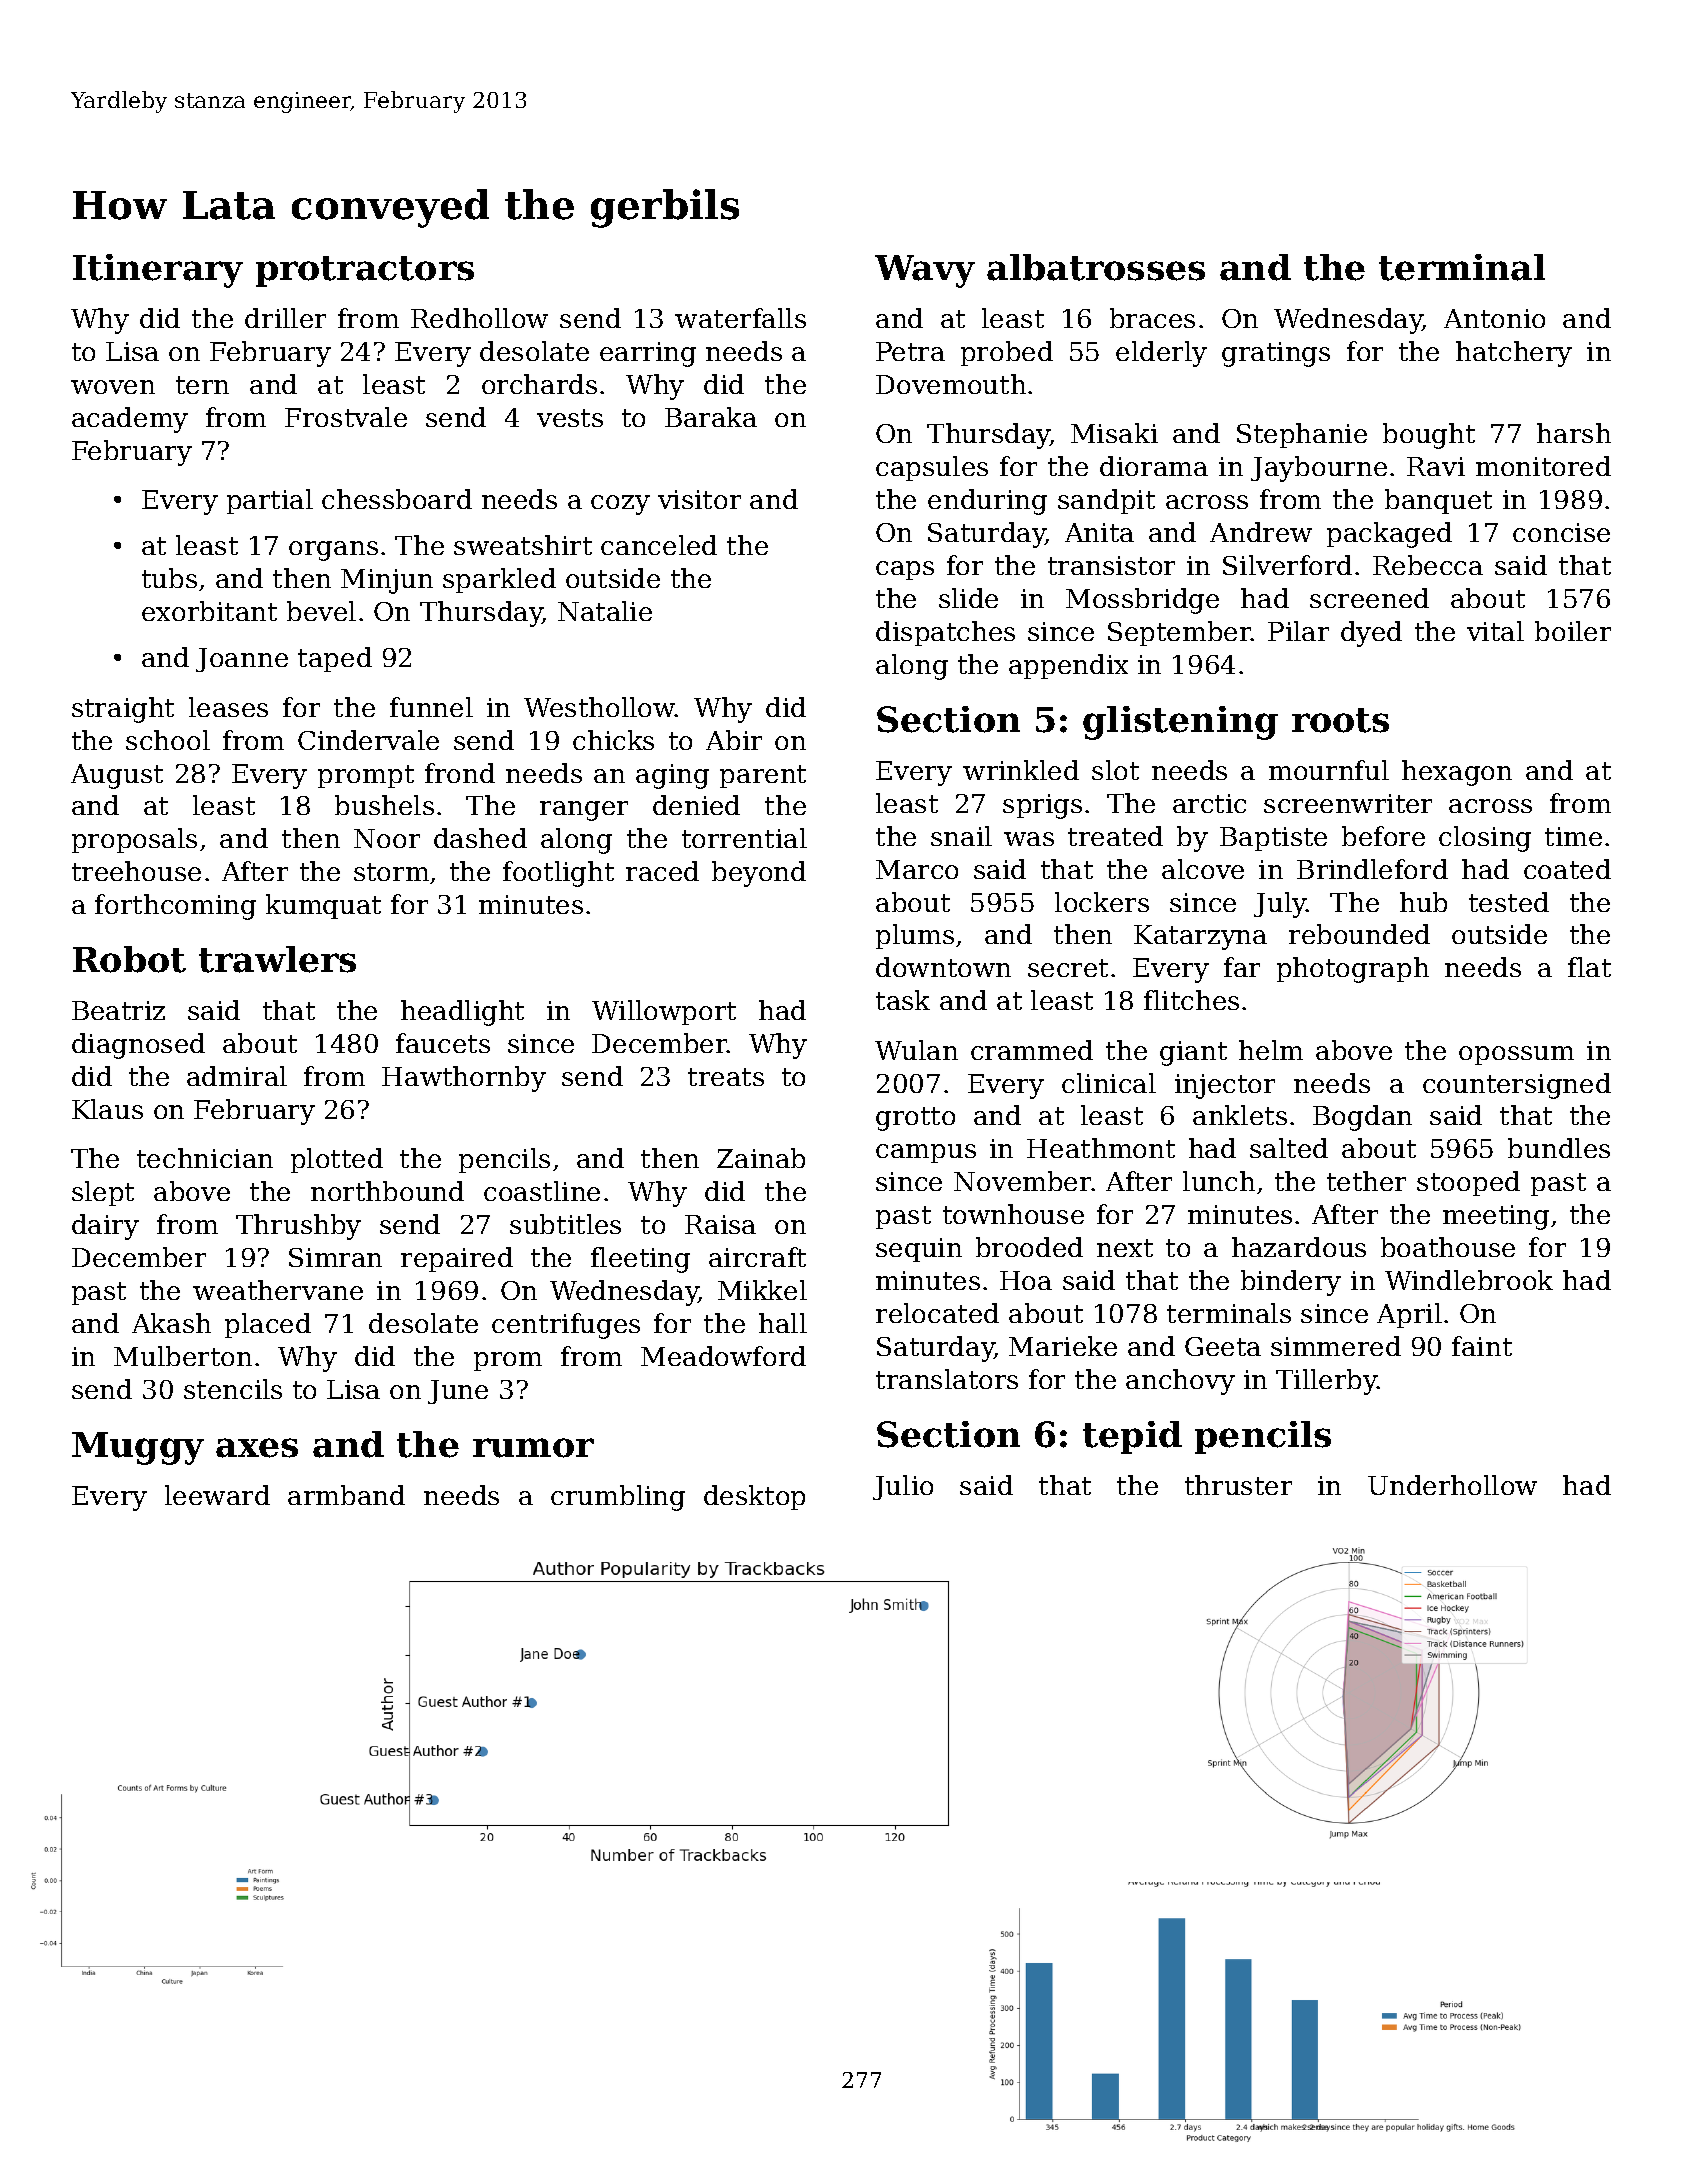 This screenshot has width=1683, height=2178. What do you see at coordinates (365, 271) in the screenshot?
I see `protractors` at bounding box center [365, 271].
